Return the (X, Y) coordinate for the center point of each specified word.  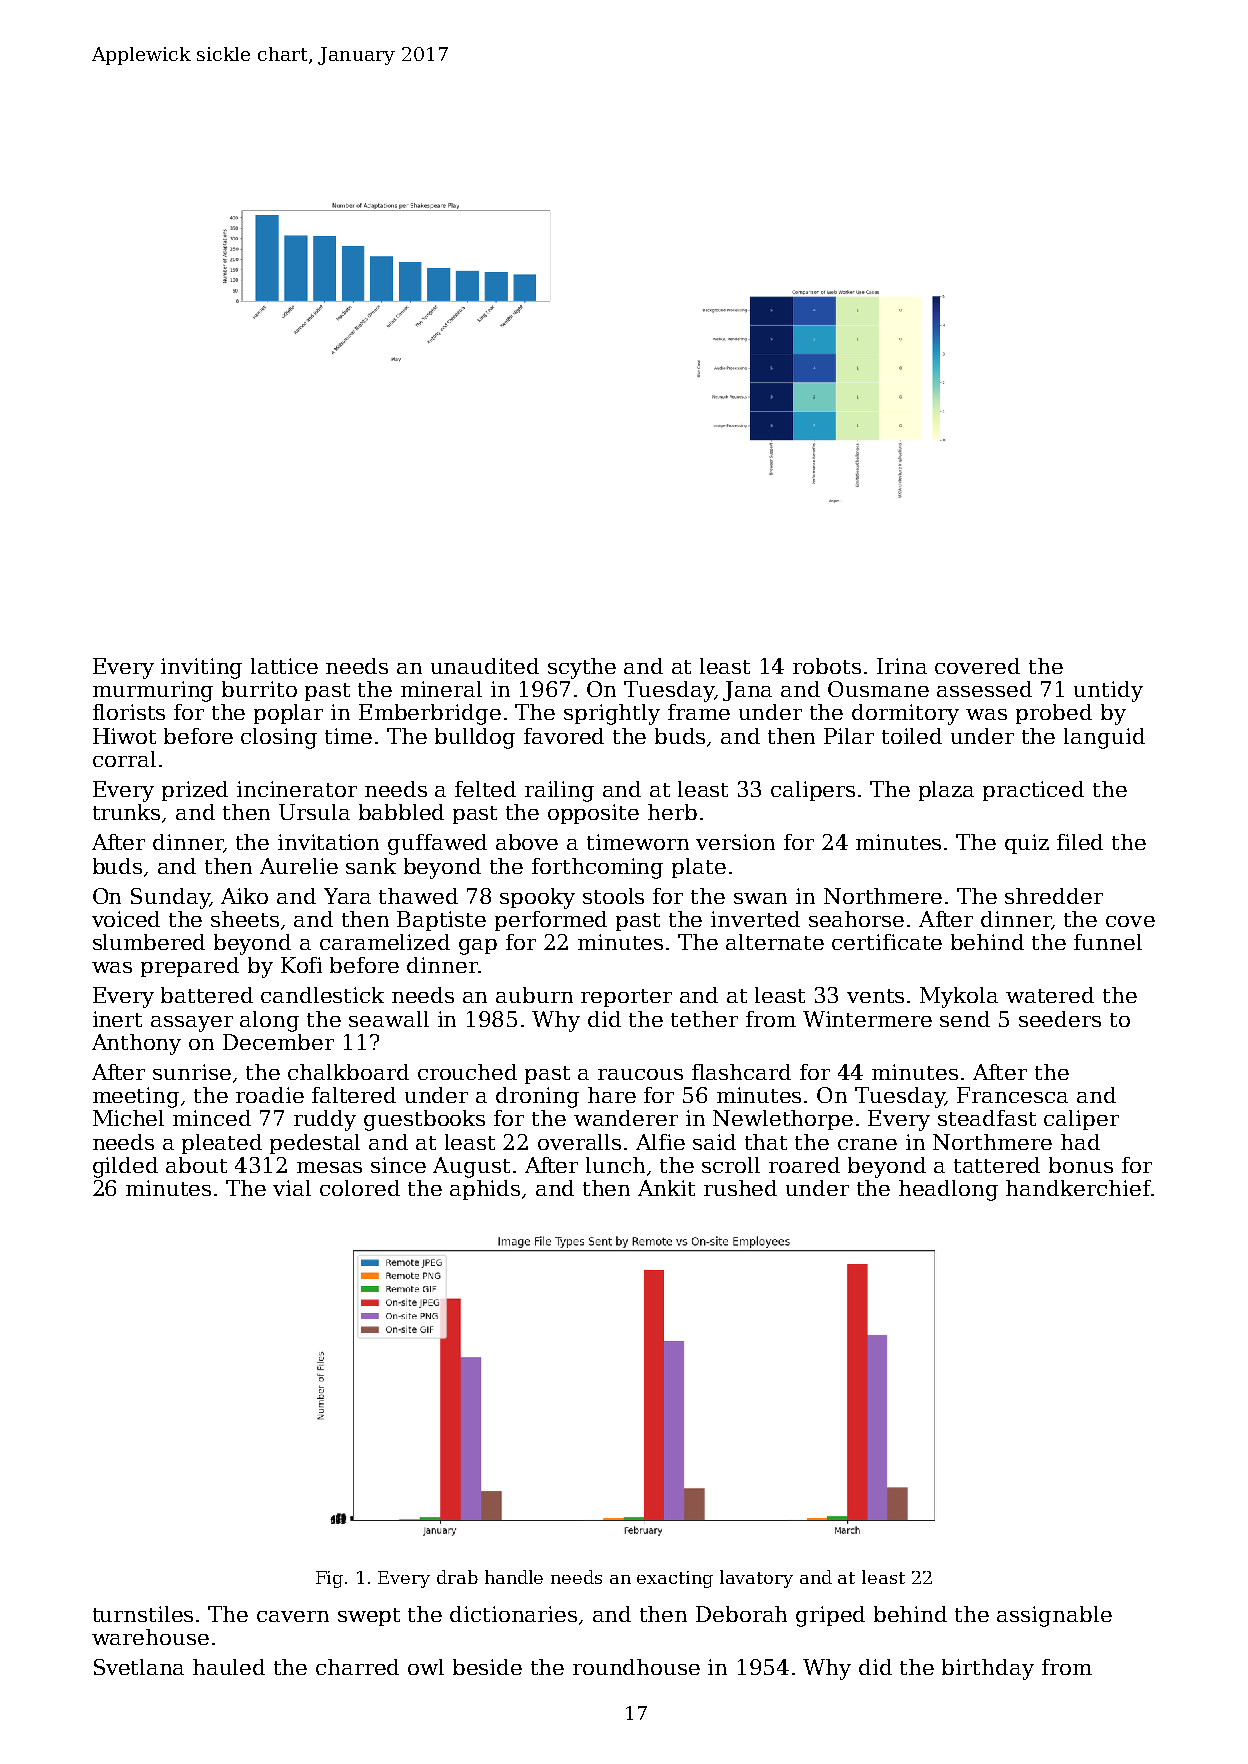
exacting (675, 1579)
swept (369, 1617)
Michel (128, 1118)
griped (830, 1616)
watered (1050, 995)
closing (279, 738)
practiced (1033, 791)
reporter (626, 998)
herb (672, 812)
